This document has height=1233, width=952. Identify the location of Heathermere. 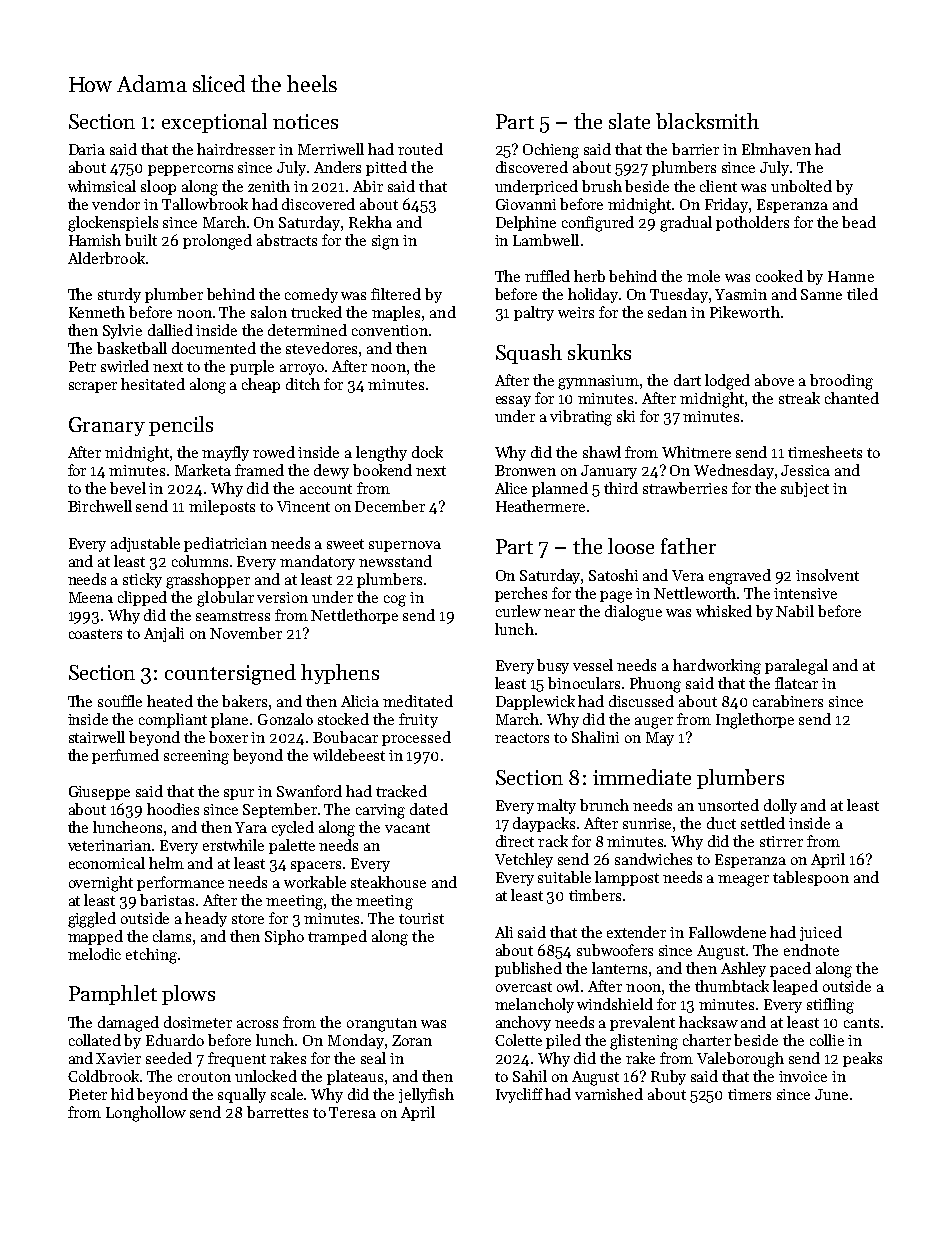
(540, 506).
